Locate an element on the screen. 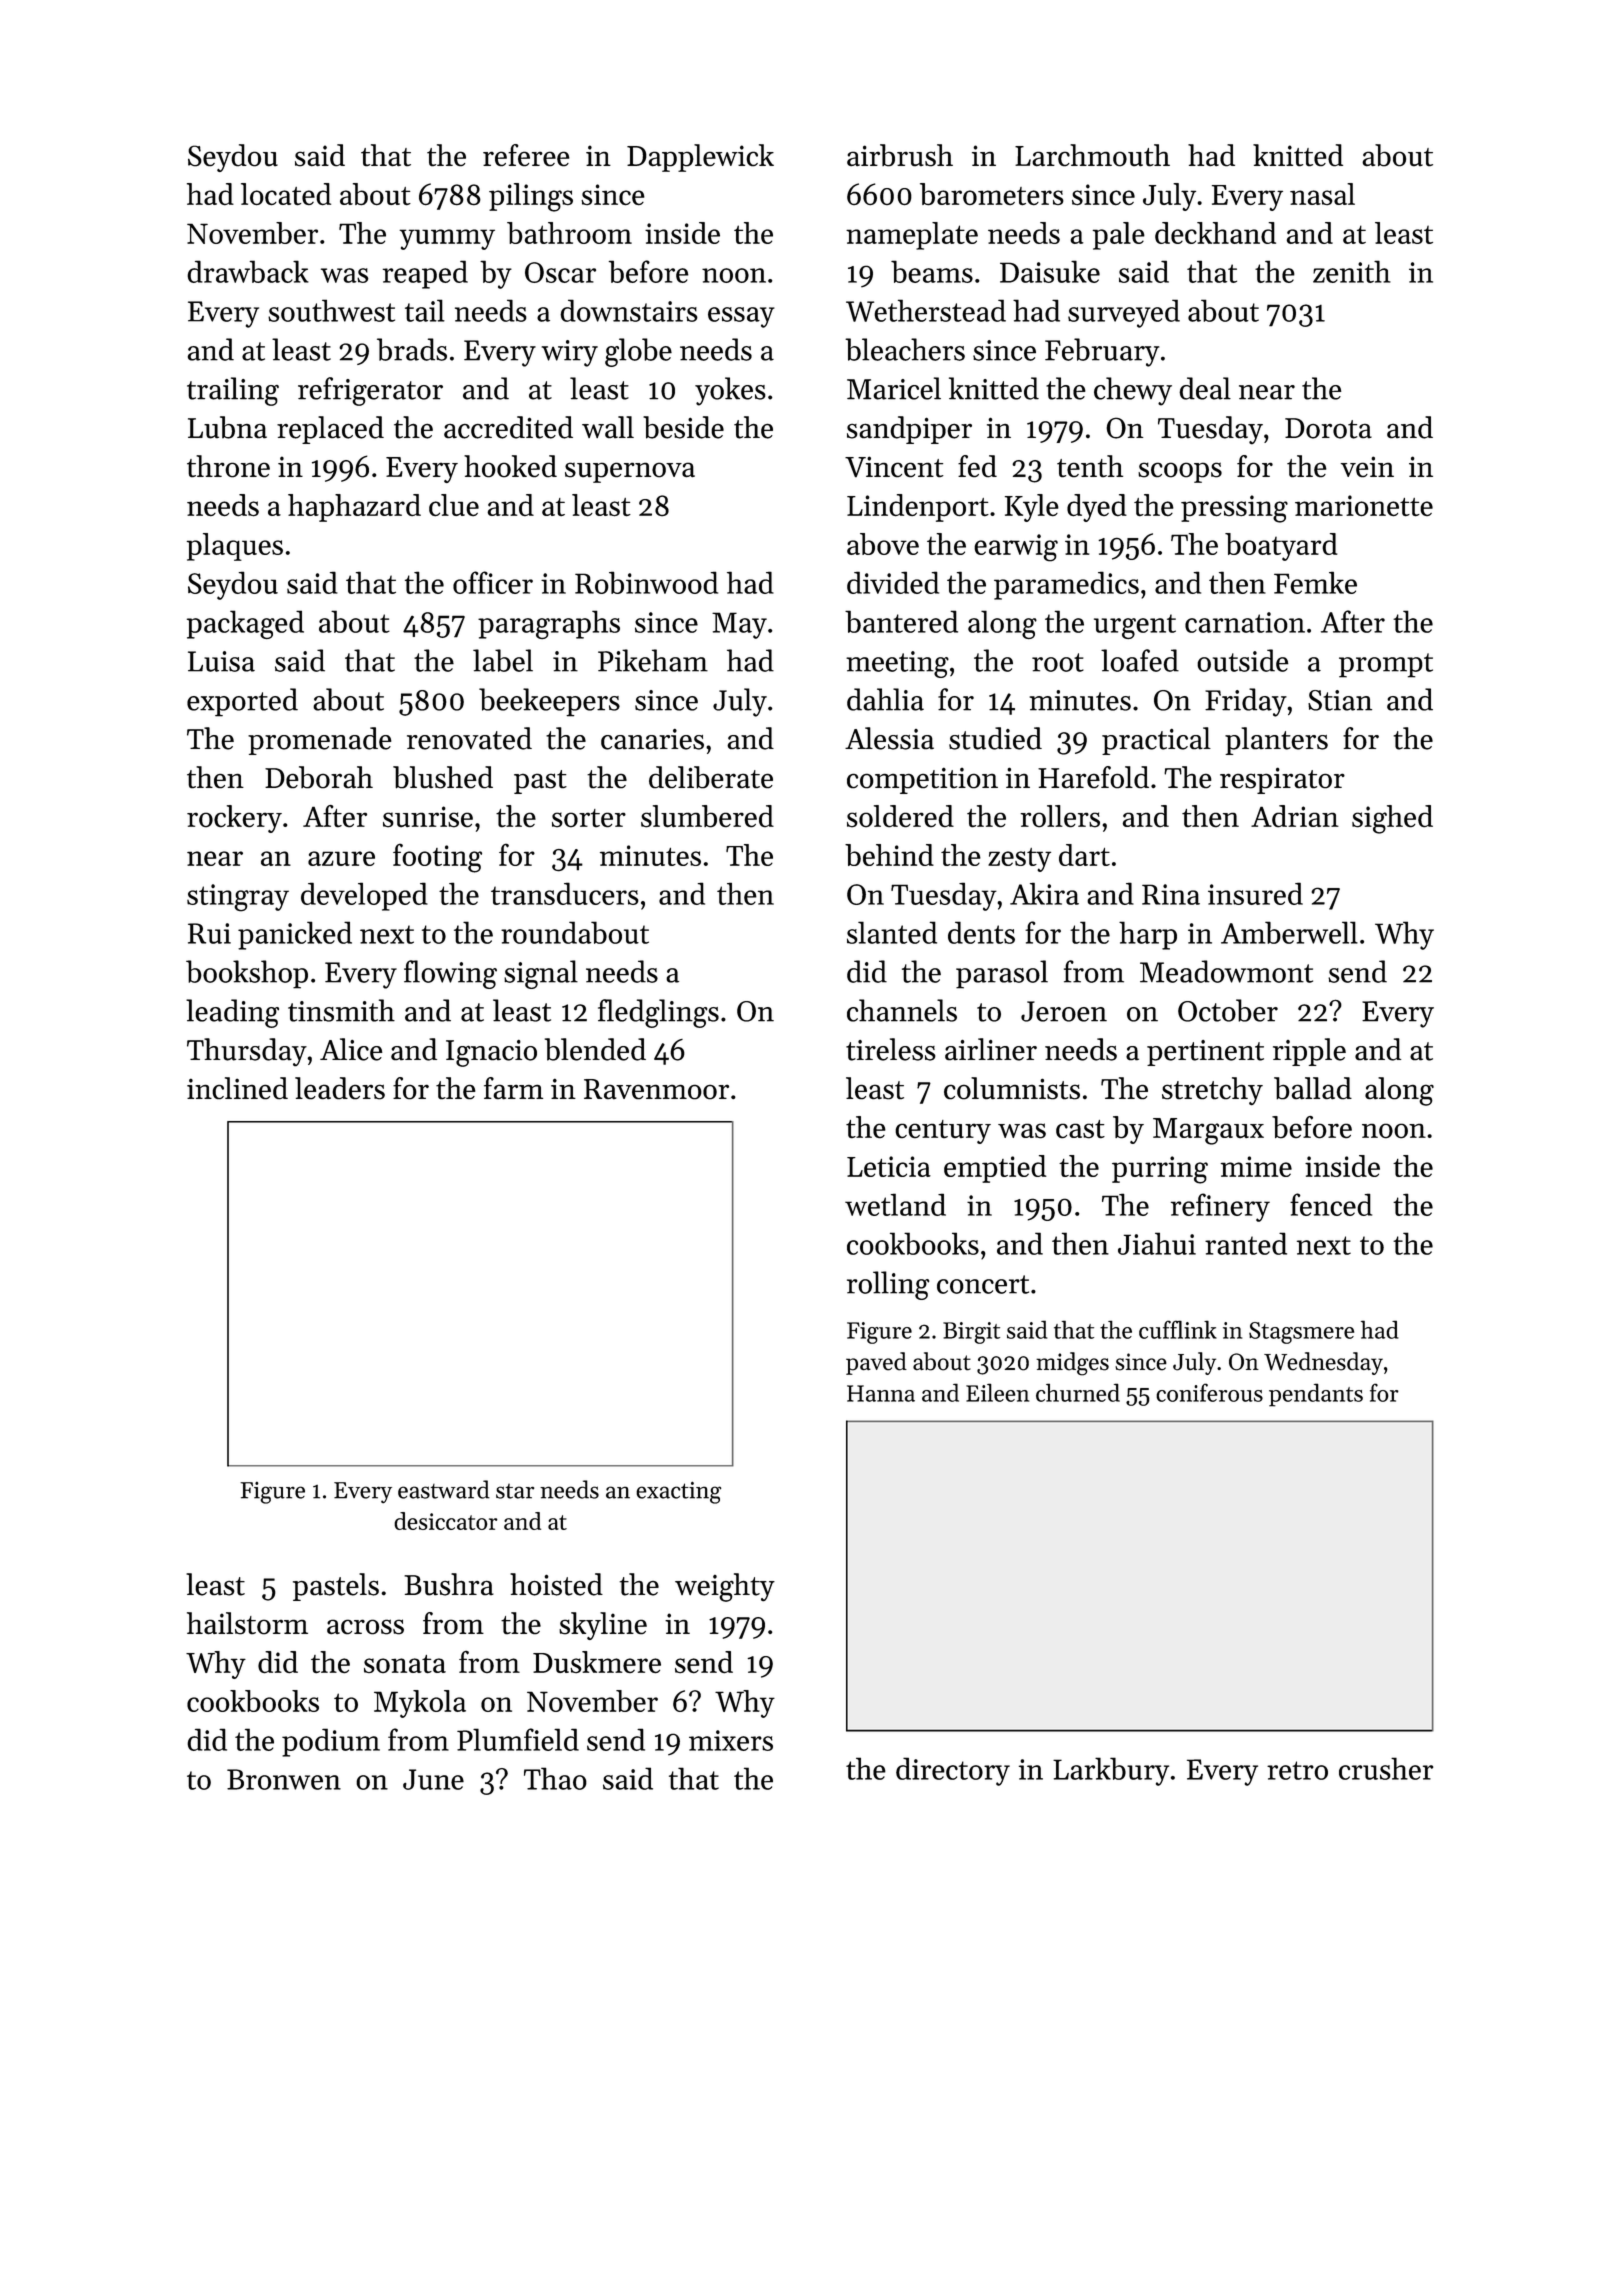 The image size is (1620, 2292). exported is located at coordinates (242, 702).
